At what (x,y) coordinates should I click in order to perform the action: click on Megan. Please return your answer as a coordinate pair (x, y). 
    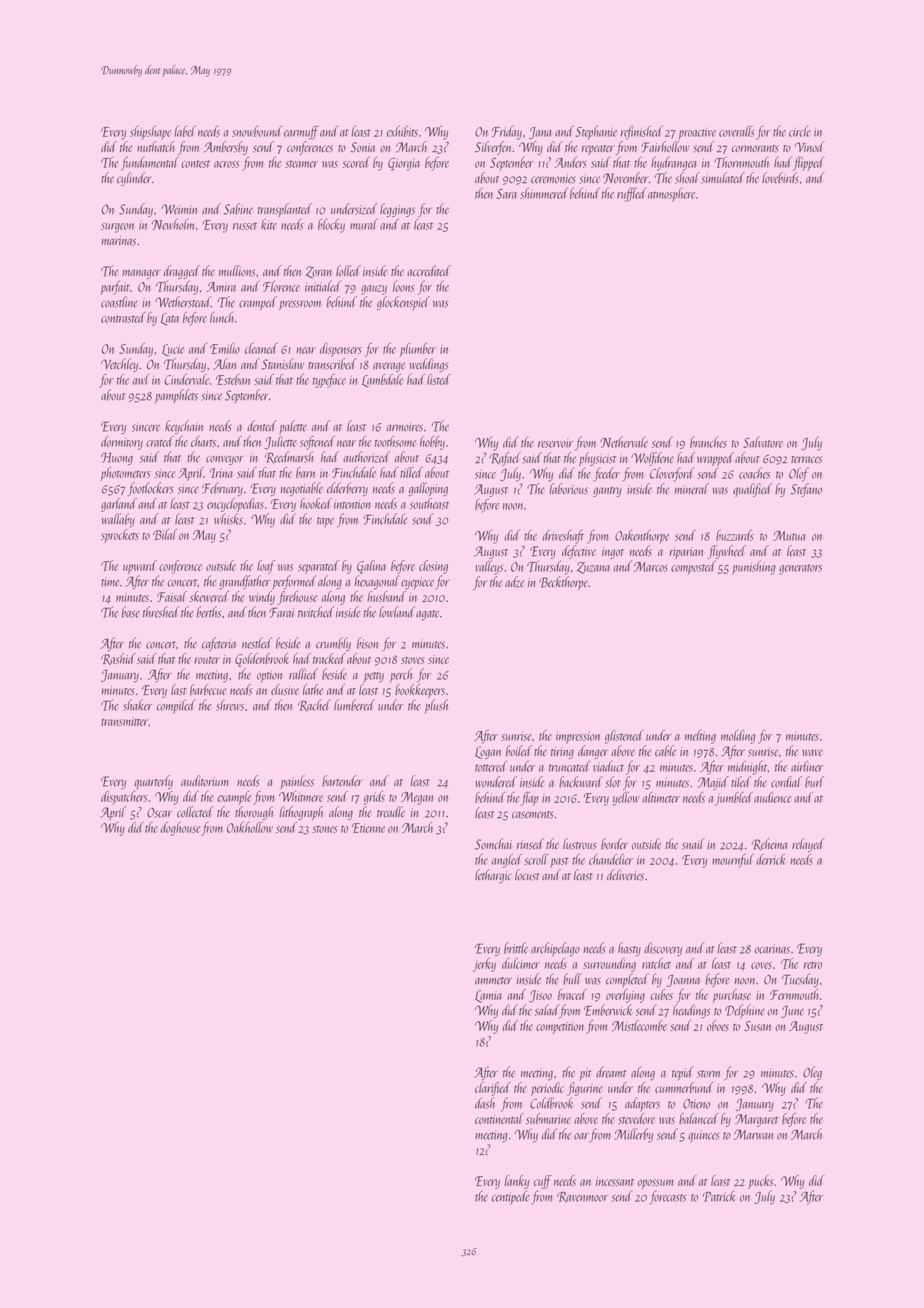
    Looking at the image, I should click on (417, 798).
